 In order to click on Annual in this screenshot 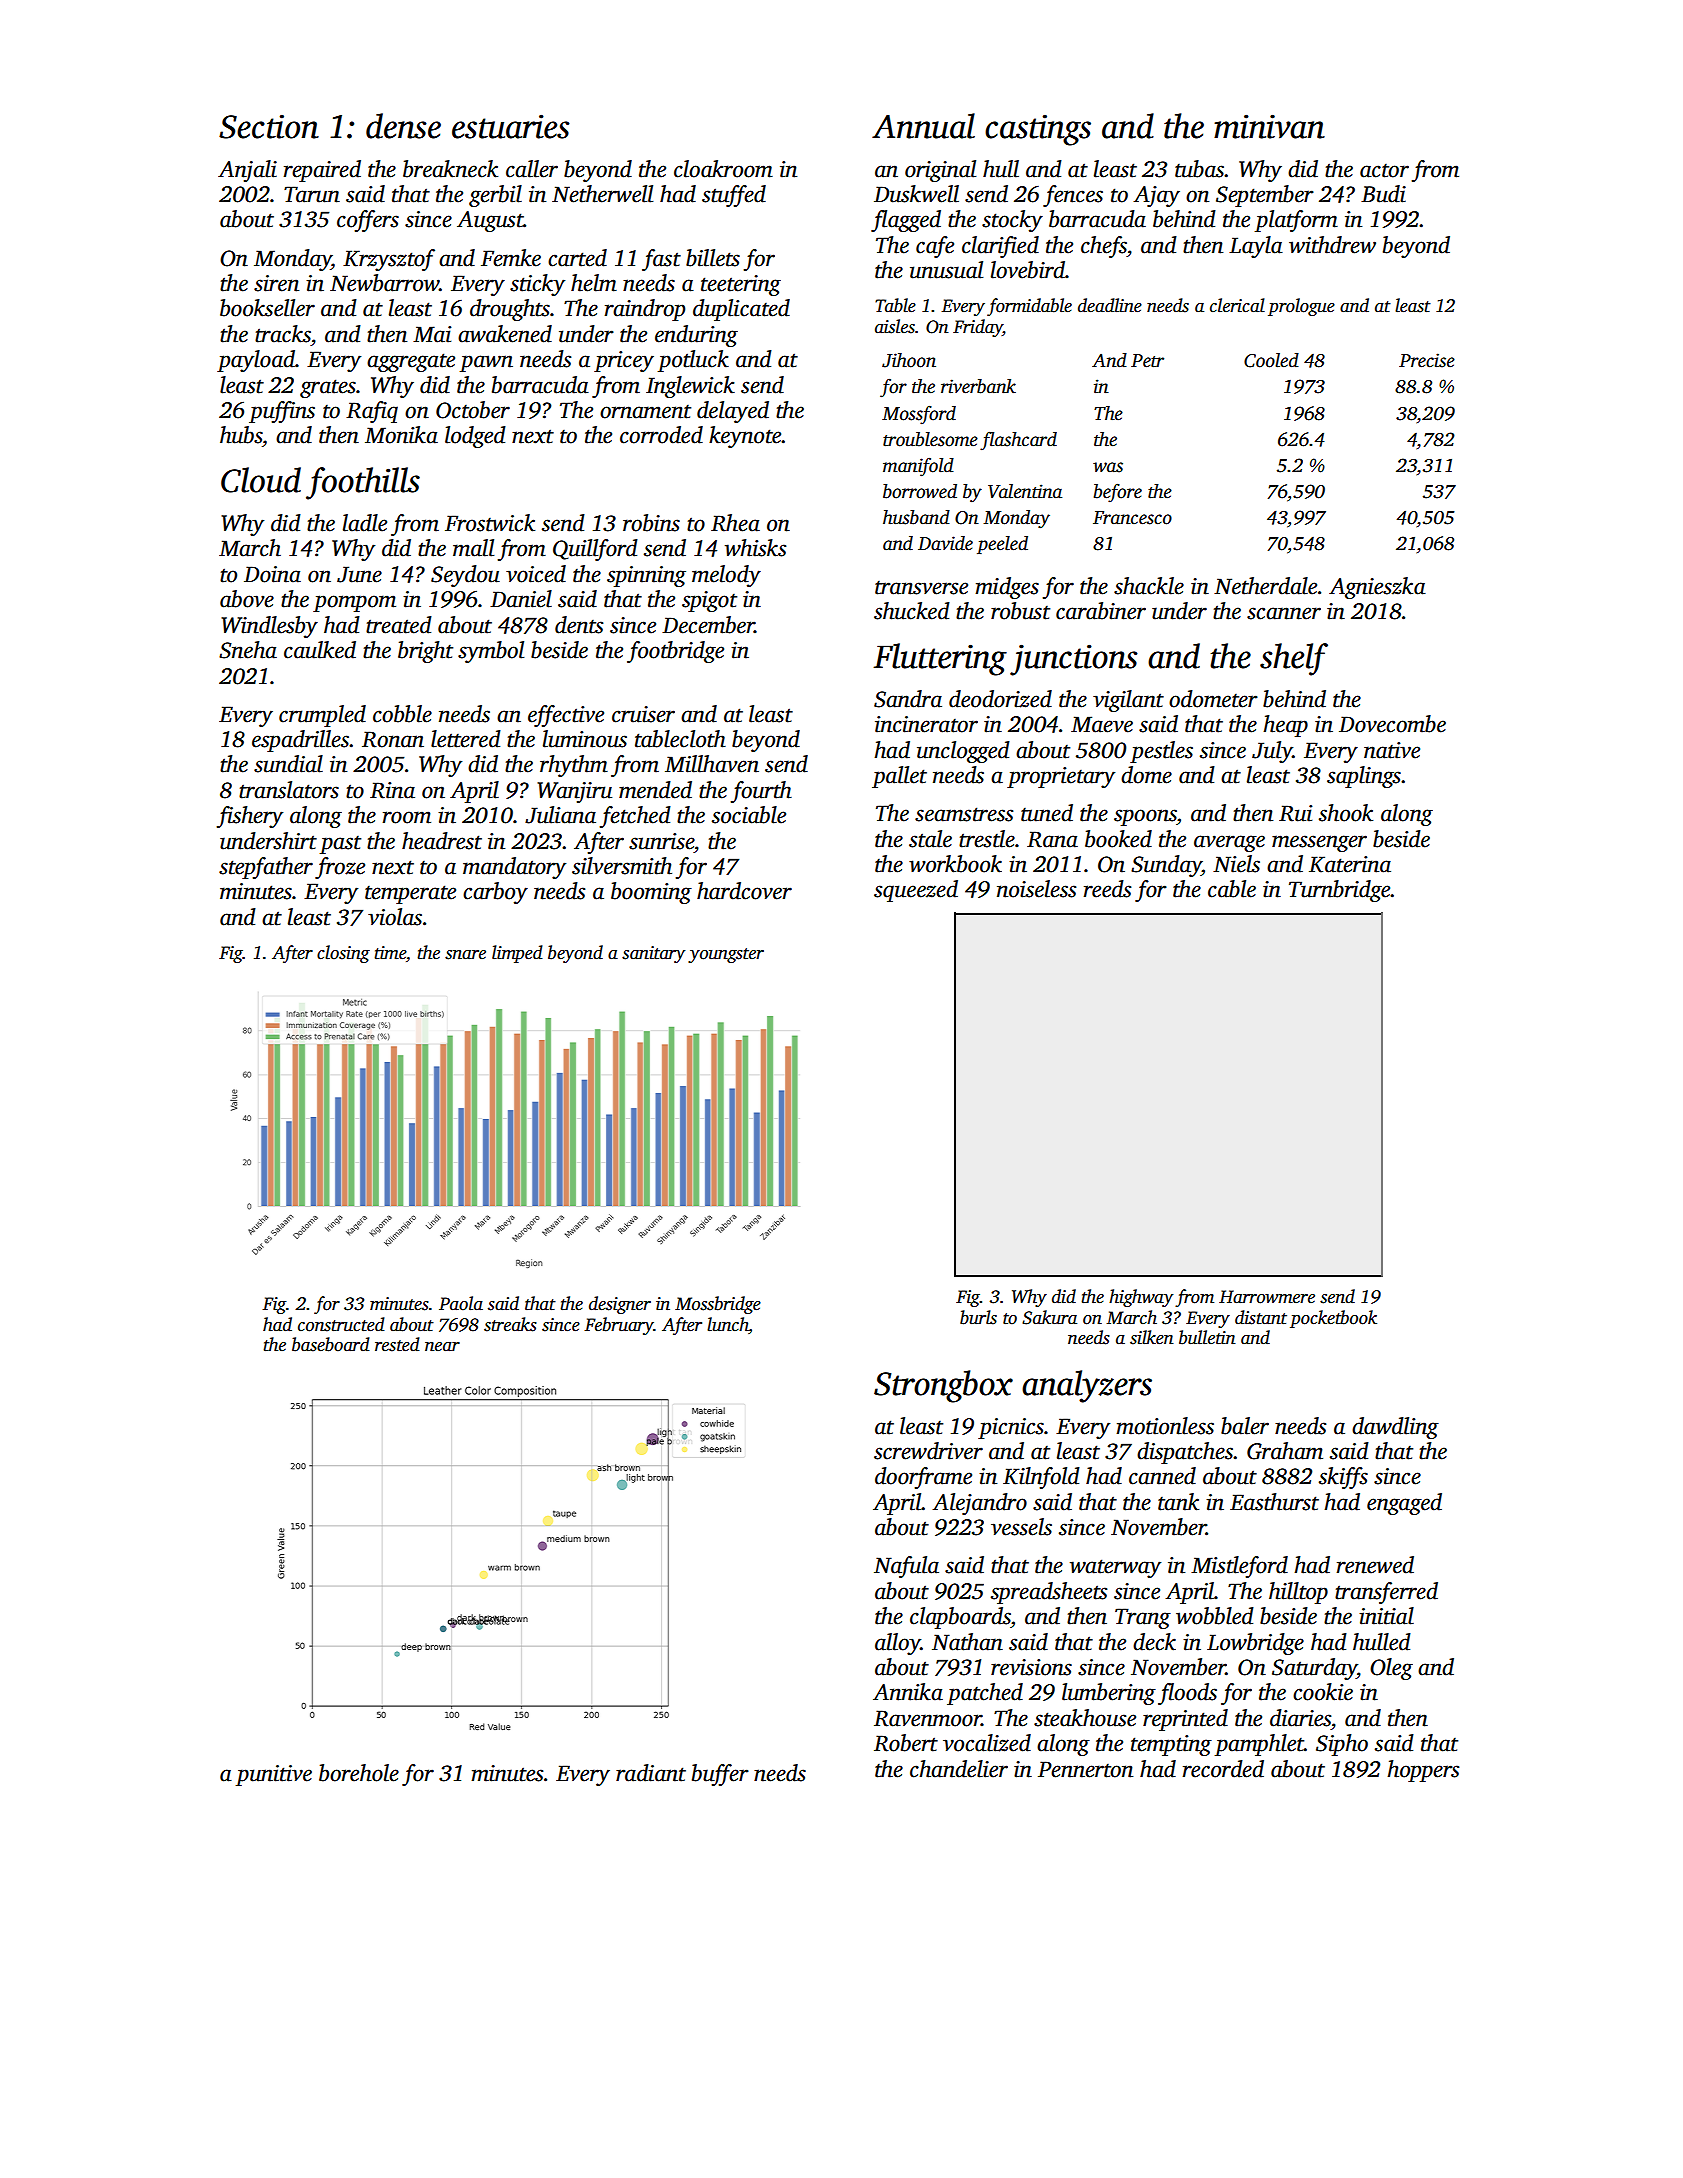, I will do `click(923, 126)`.
